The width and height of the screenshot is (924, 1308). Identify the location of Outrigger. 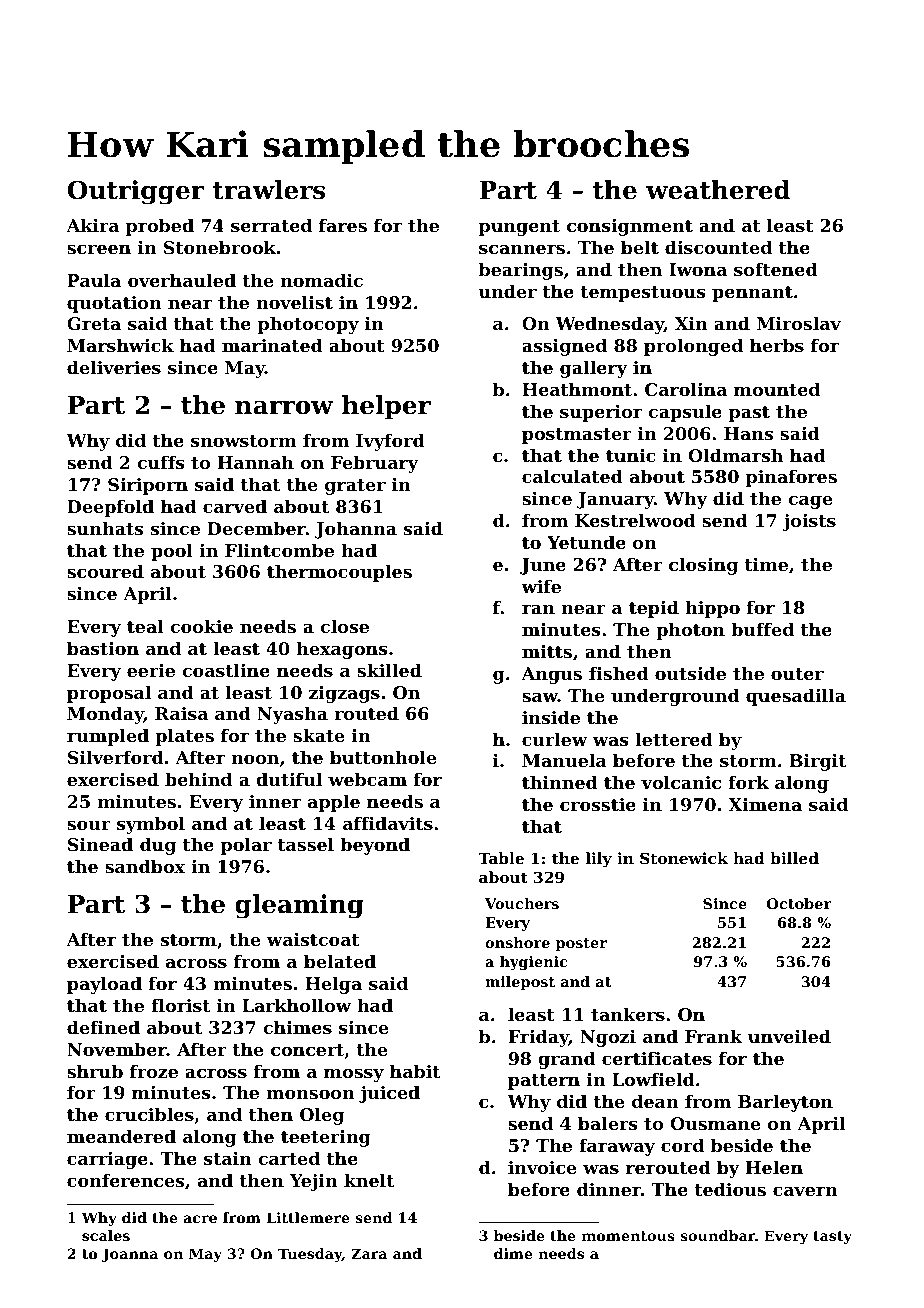
(136, 192).
